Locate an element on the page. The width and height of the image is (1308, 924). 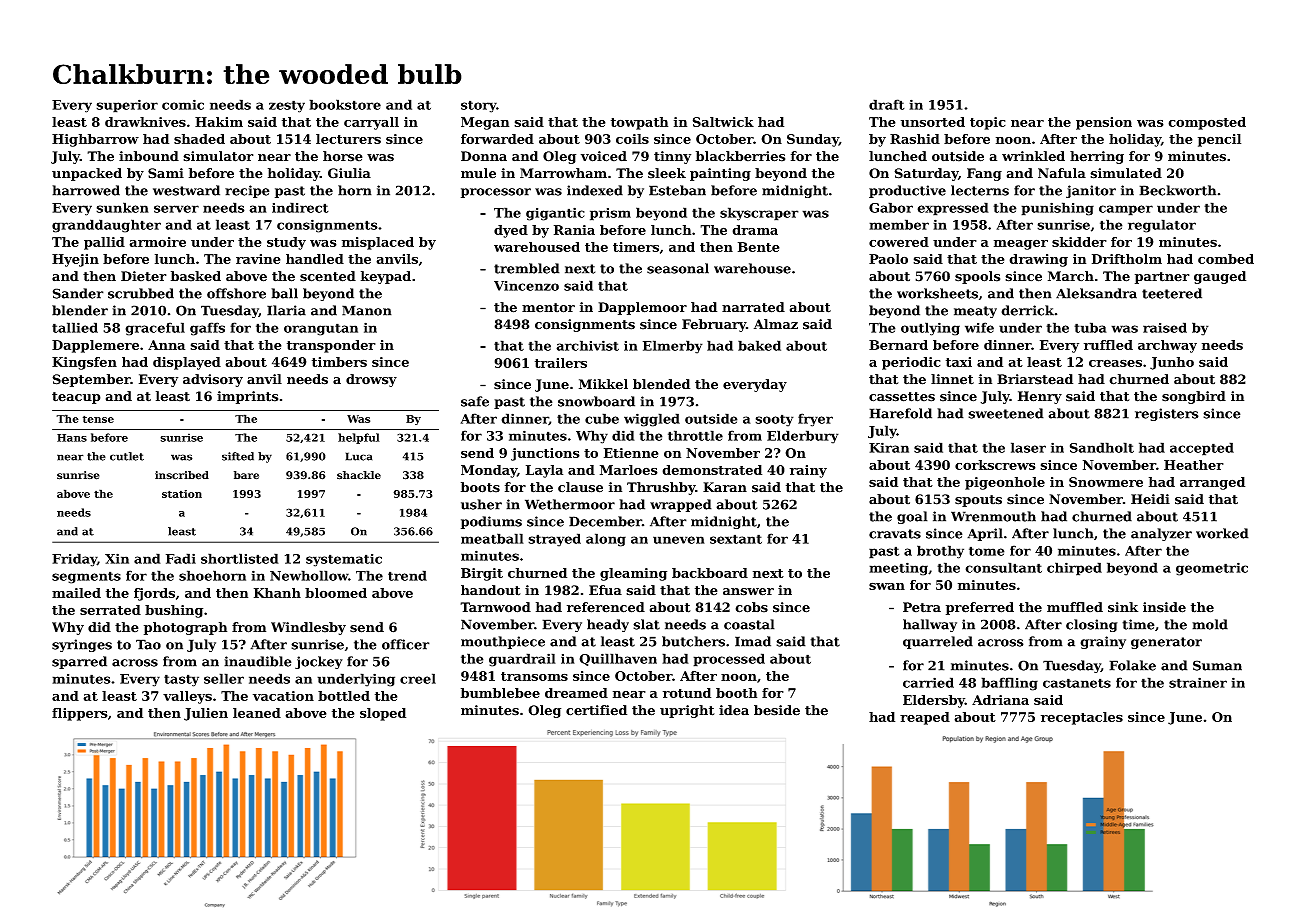
bloomed is located at coordinates (336, 593).
